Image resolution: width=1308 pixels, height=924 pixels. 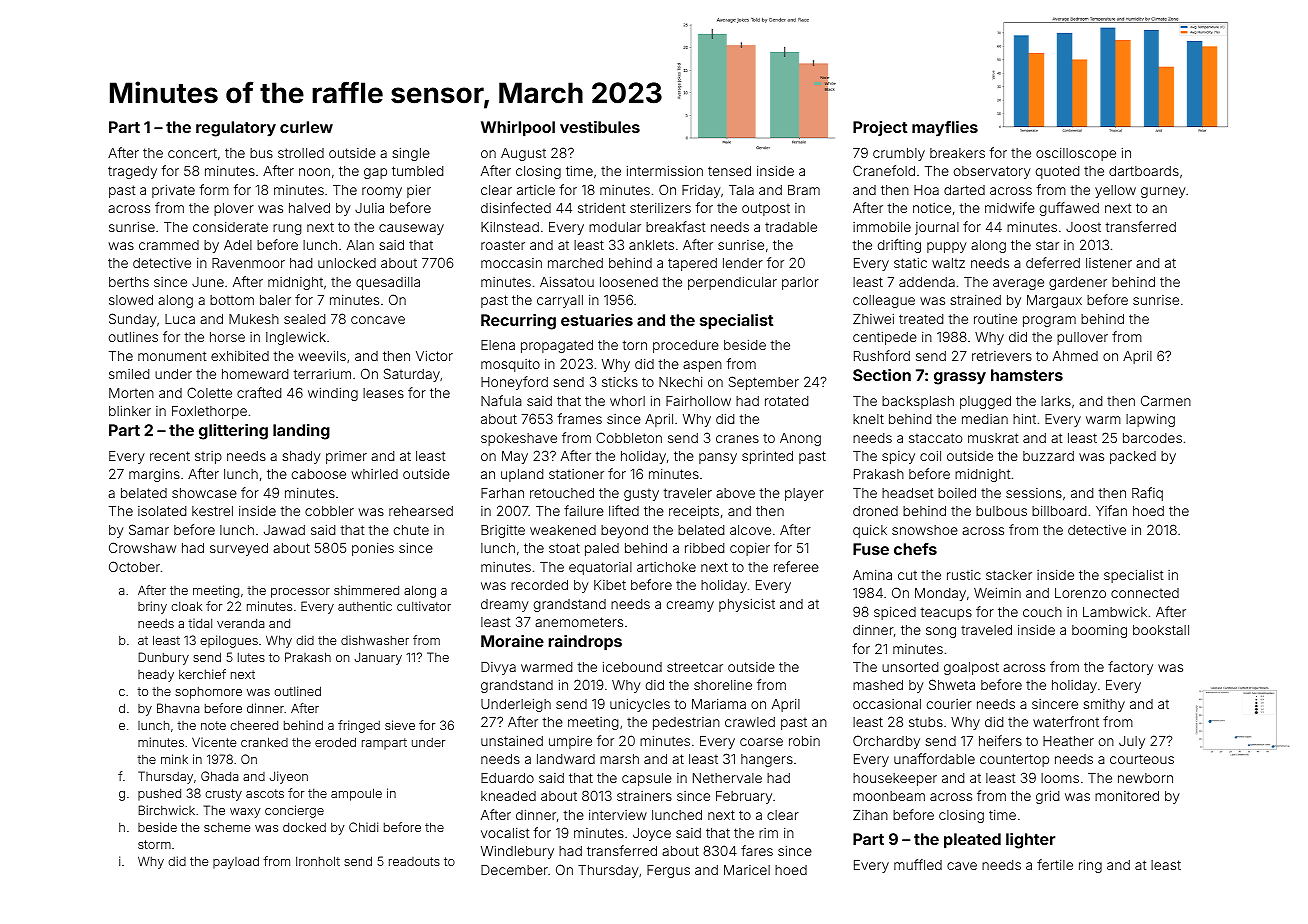 I want to click on physicist, so click(x=747, y=605).
